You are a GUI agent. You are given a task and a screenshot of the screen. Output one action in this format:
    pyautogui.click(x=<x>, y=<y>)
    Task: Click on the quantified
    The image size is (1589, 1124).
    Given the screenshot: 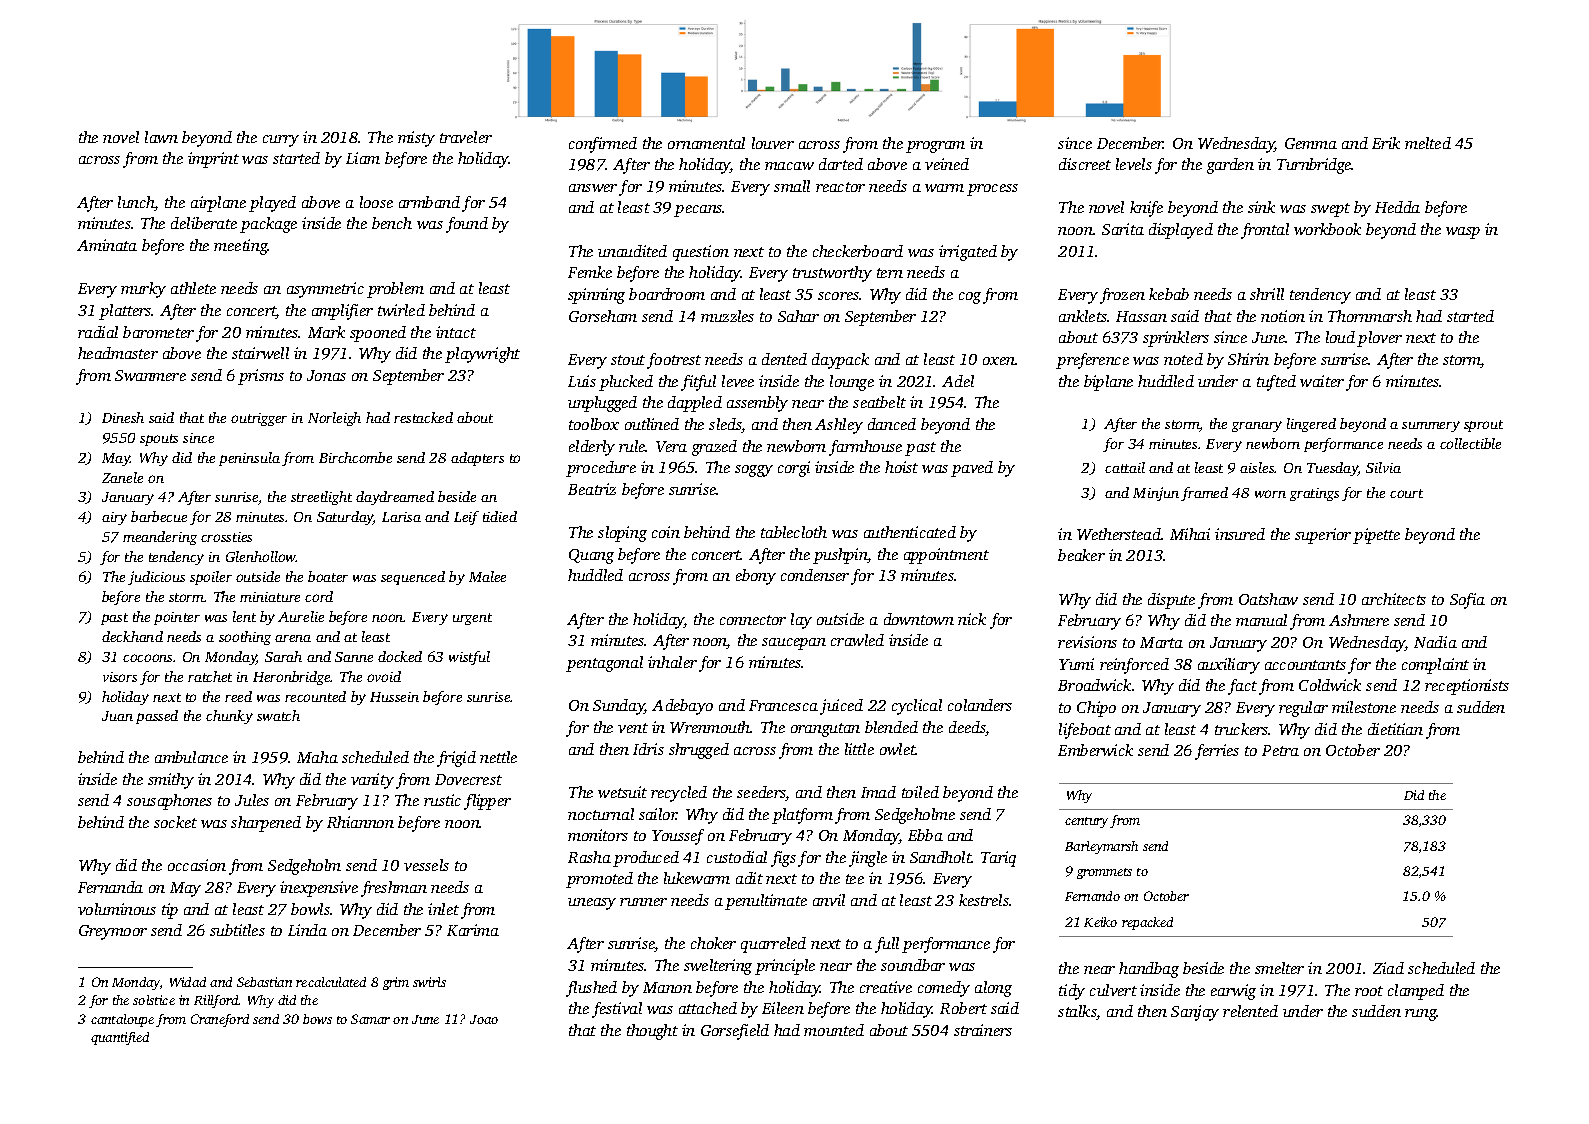 What is the action you would take?
    pyautogui.click(x=120, y=1038)
